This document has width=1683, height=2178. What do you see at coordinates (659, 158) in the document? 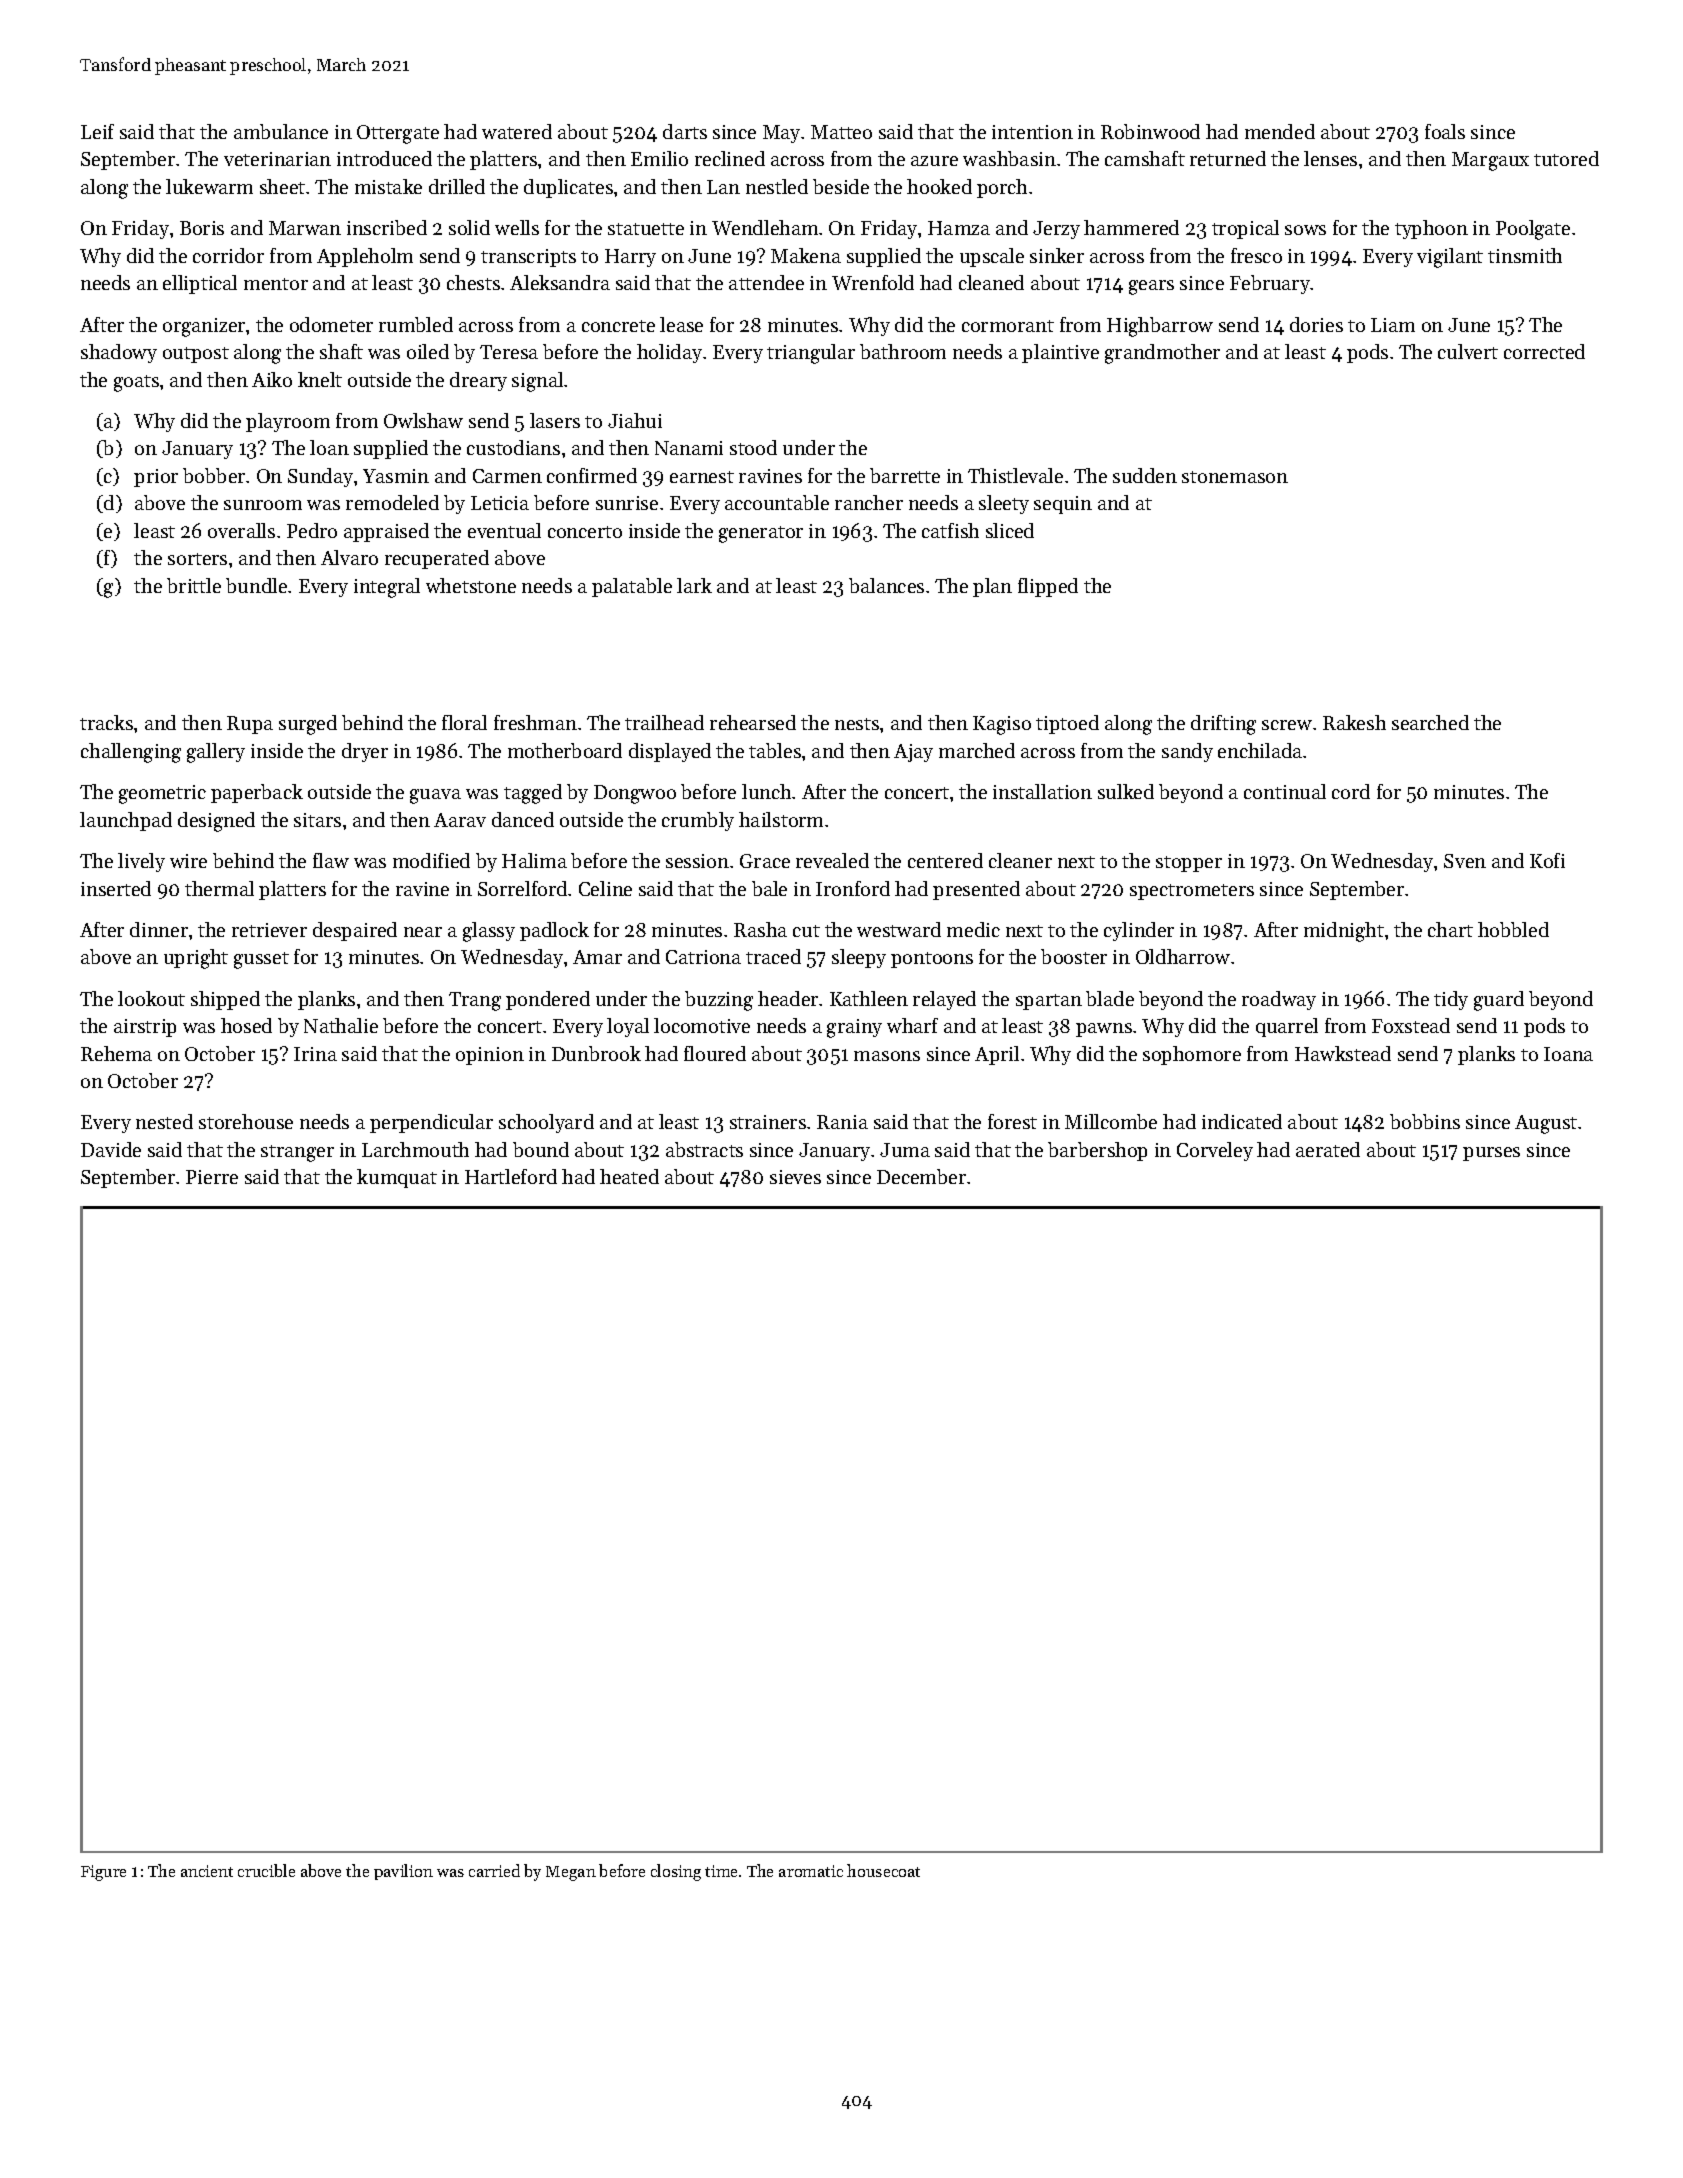
I see `Emilio` at bounding box center [659, 158].
